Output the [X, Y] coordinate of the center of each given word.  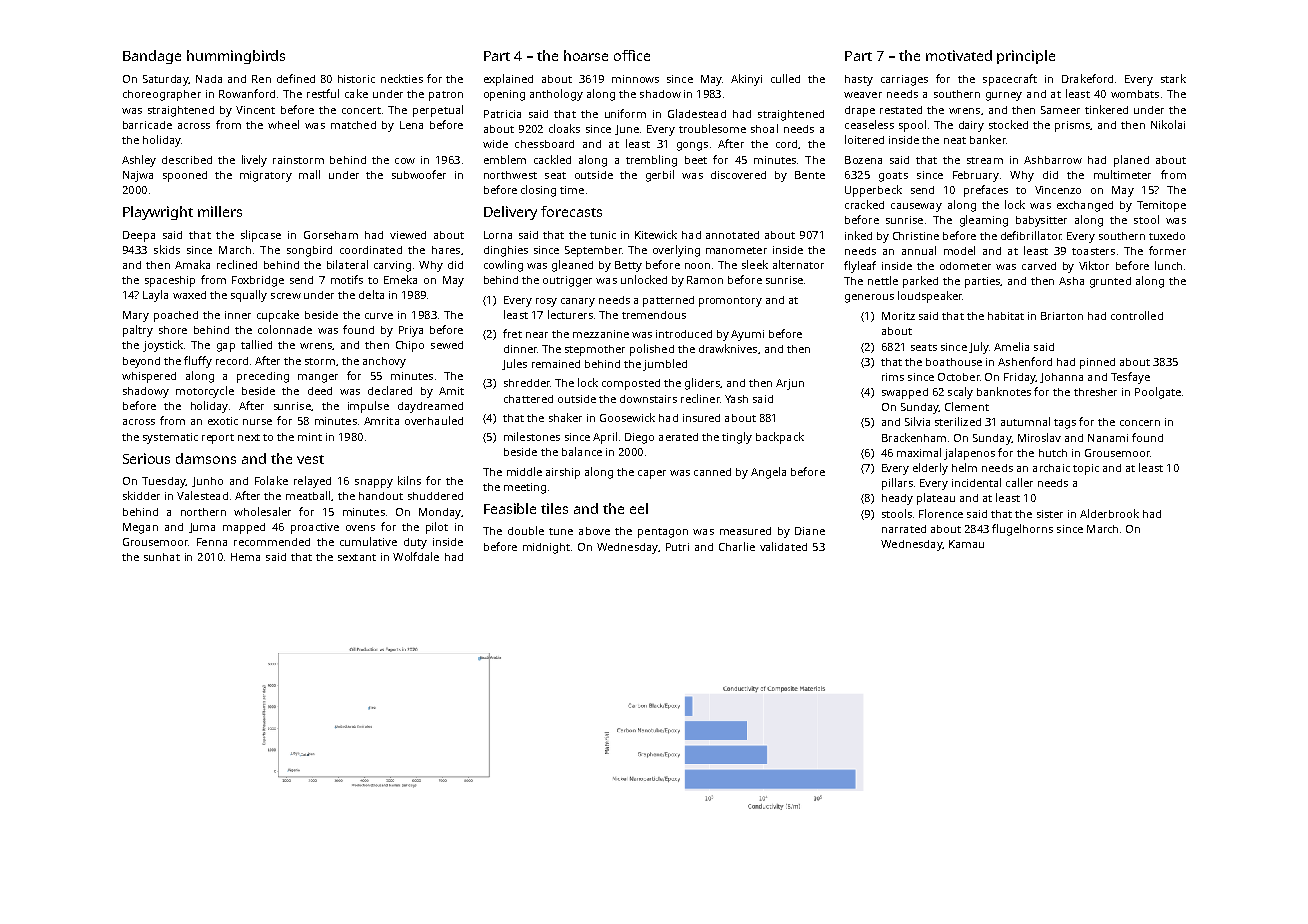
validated [783, 546]
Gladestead [697, 113]
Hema [245, 557]
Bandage [152, 57]
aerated [678, 437]
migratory [266, 176]
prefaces [986, 191]
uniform [625, 113]
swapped [905, 393]
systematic [170, 438]
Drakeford [1087, 78]
